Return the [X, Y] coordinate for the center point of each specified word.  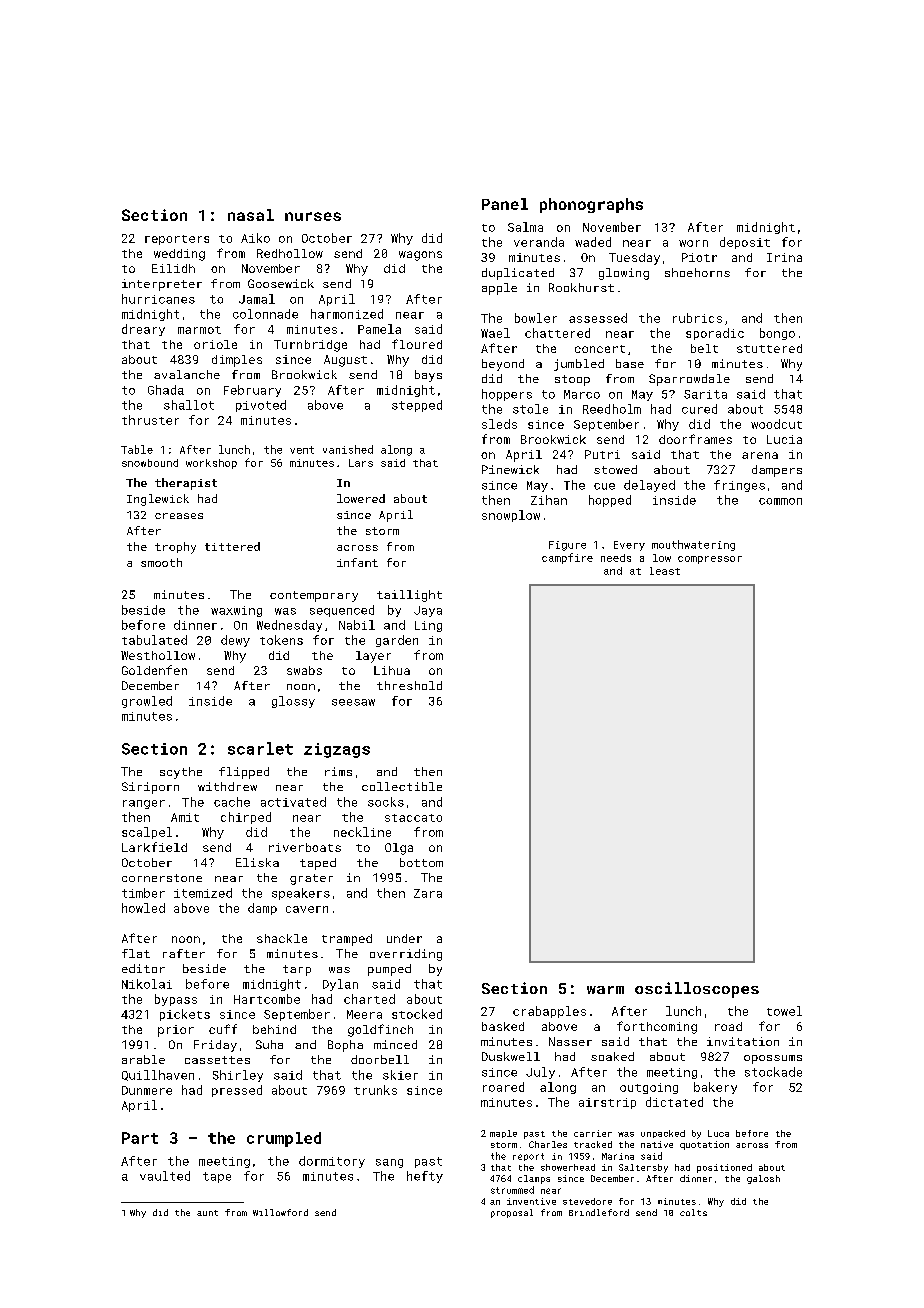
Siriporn [150, 788]
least [665, 571]
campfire [567, 558]
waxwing [236, 611]
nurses [313, 216]
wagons [420, 256]
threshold [409, 685]
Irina [784, 257]
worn [693, 243]
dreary [143, 330]
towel [784, 1011]
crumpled [284, 1139]
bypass [176, 1000]
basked [503, 1026]
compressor [710, 560]
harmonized [347, 314]
